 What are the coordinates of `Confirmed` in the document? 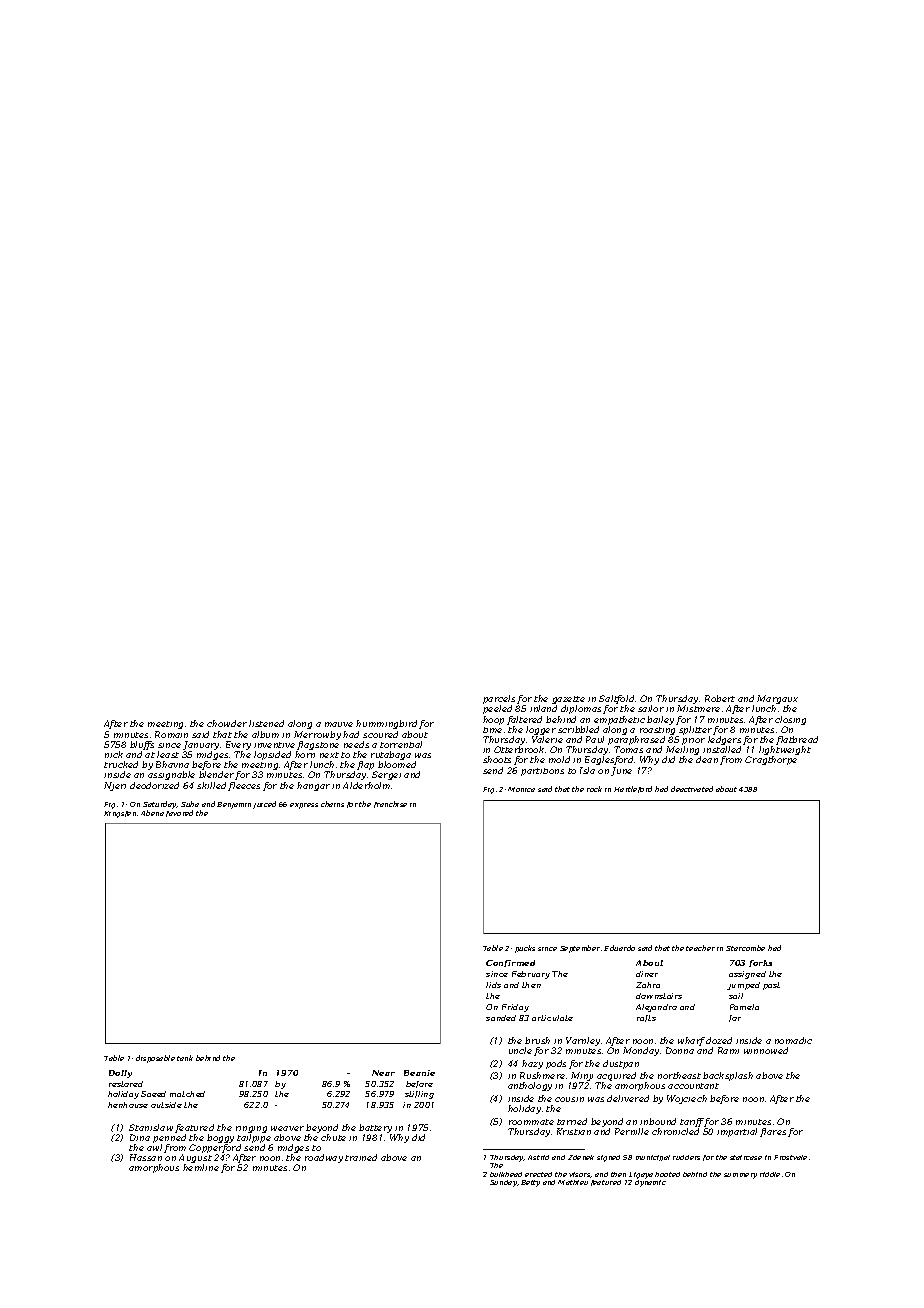 It's located at (510, 963).
